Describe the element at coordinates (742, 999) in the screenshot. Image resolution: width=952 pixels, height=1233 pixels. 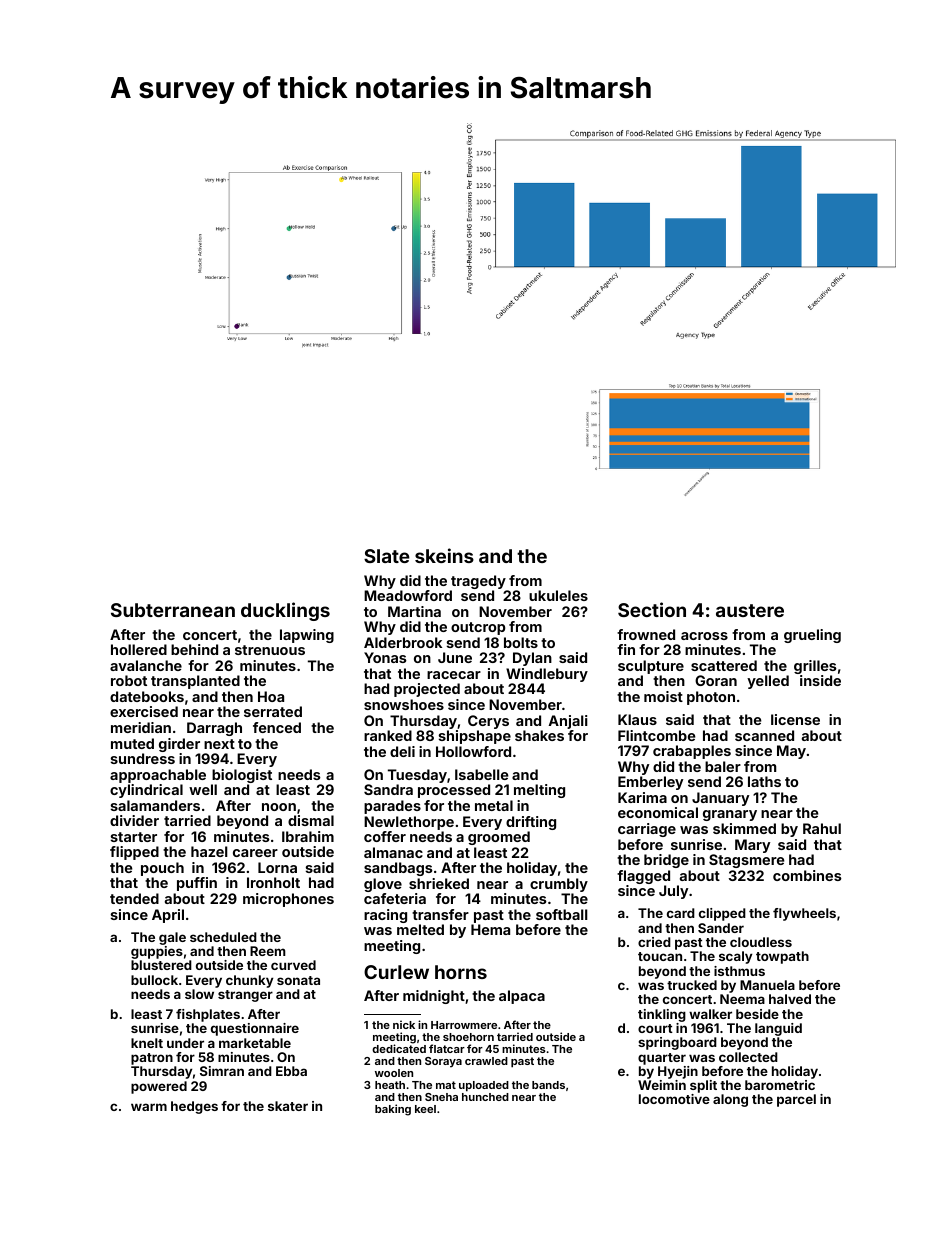
I see `Neema` at that location.
